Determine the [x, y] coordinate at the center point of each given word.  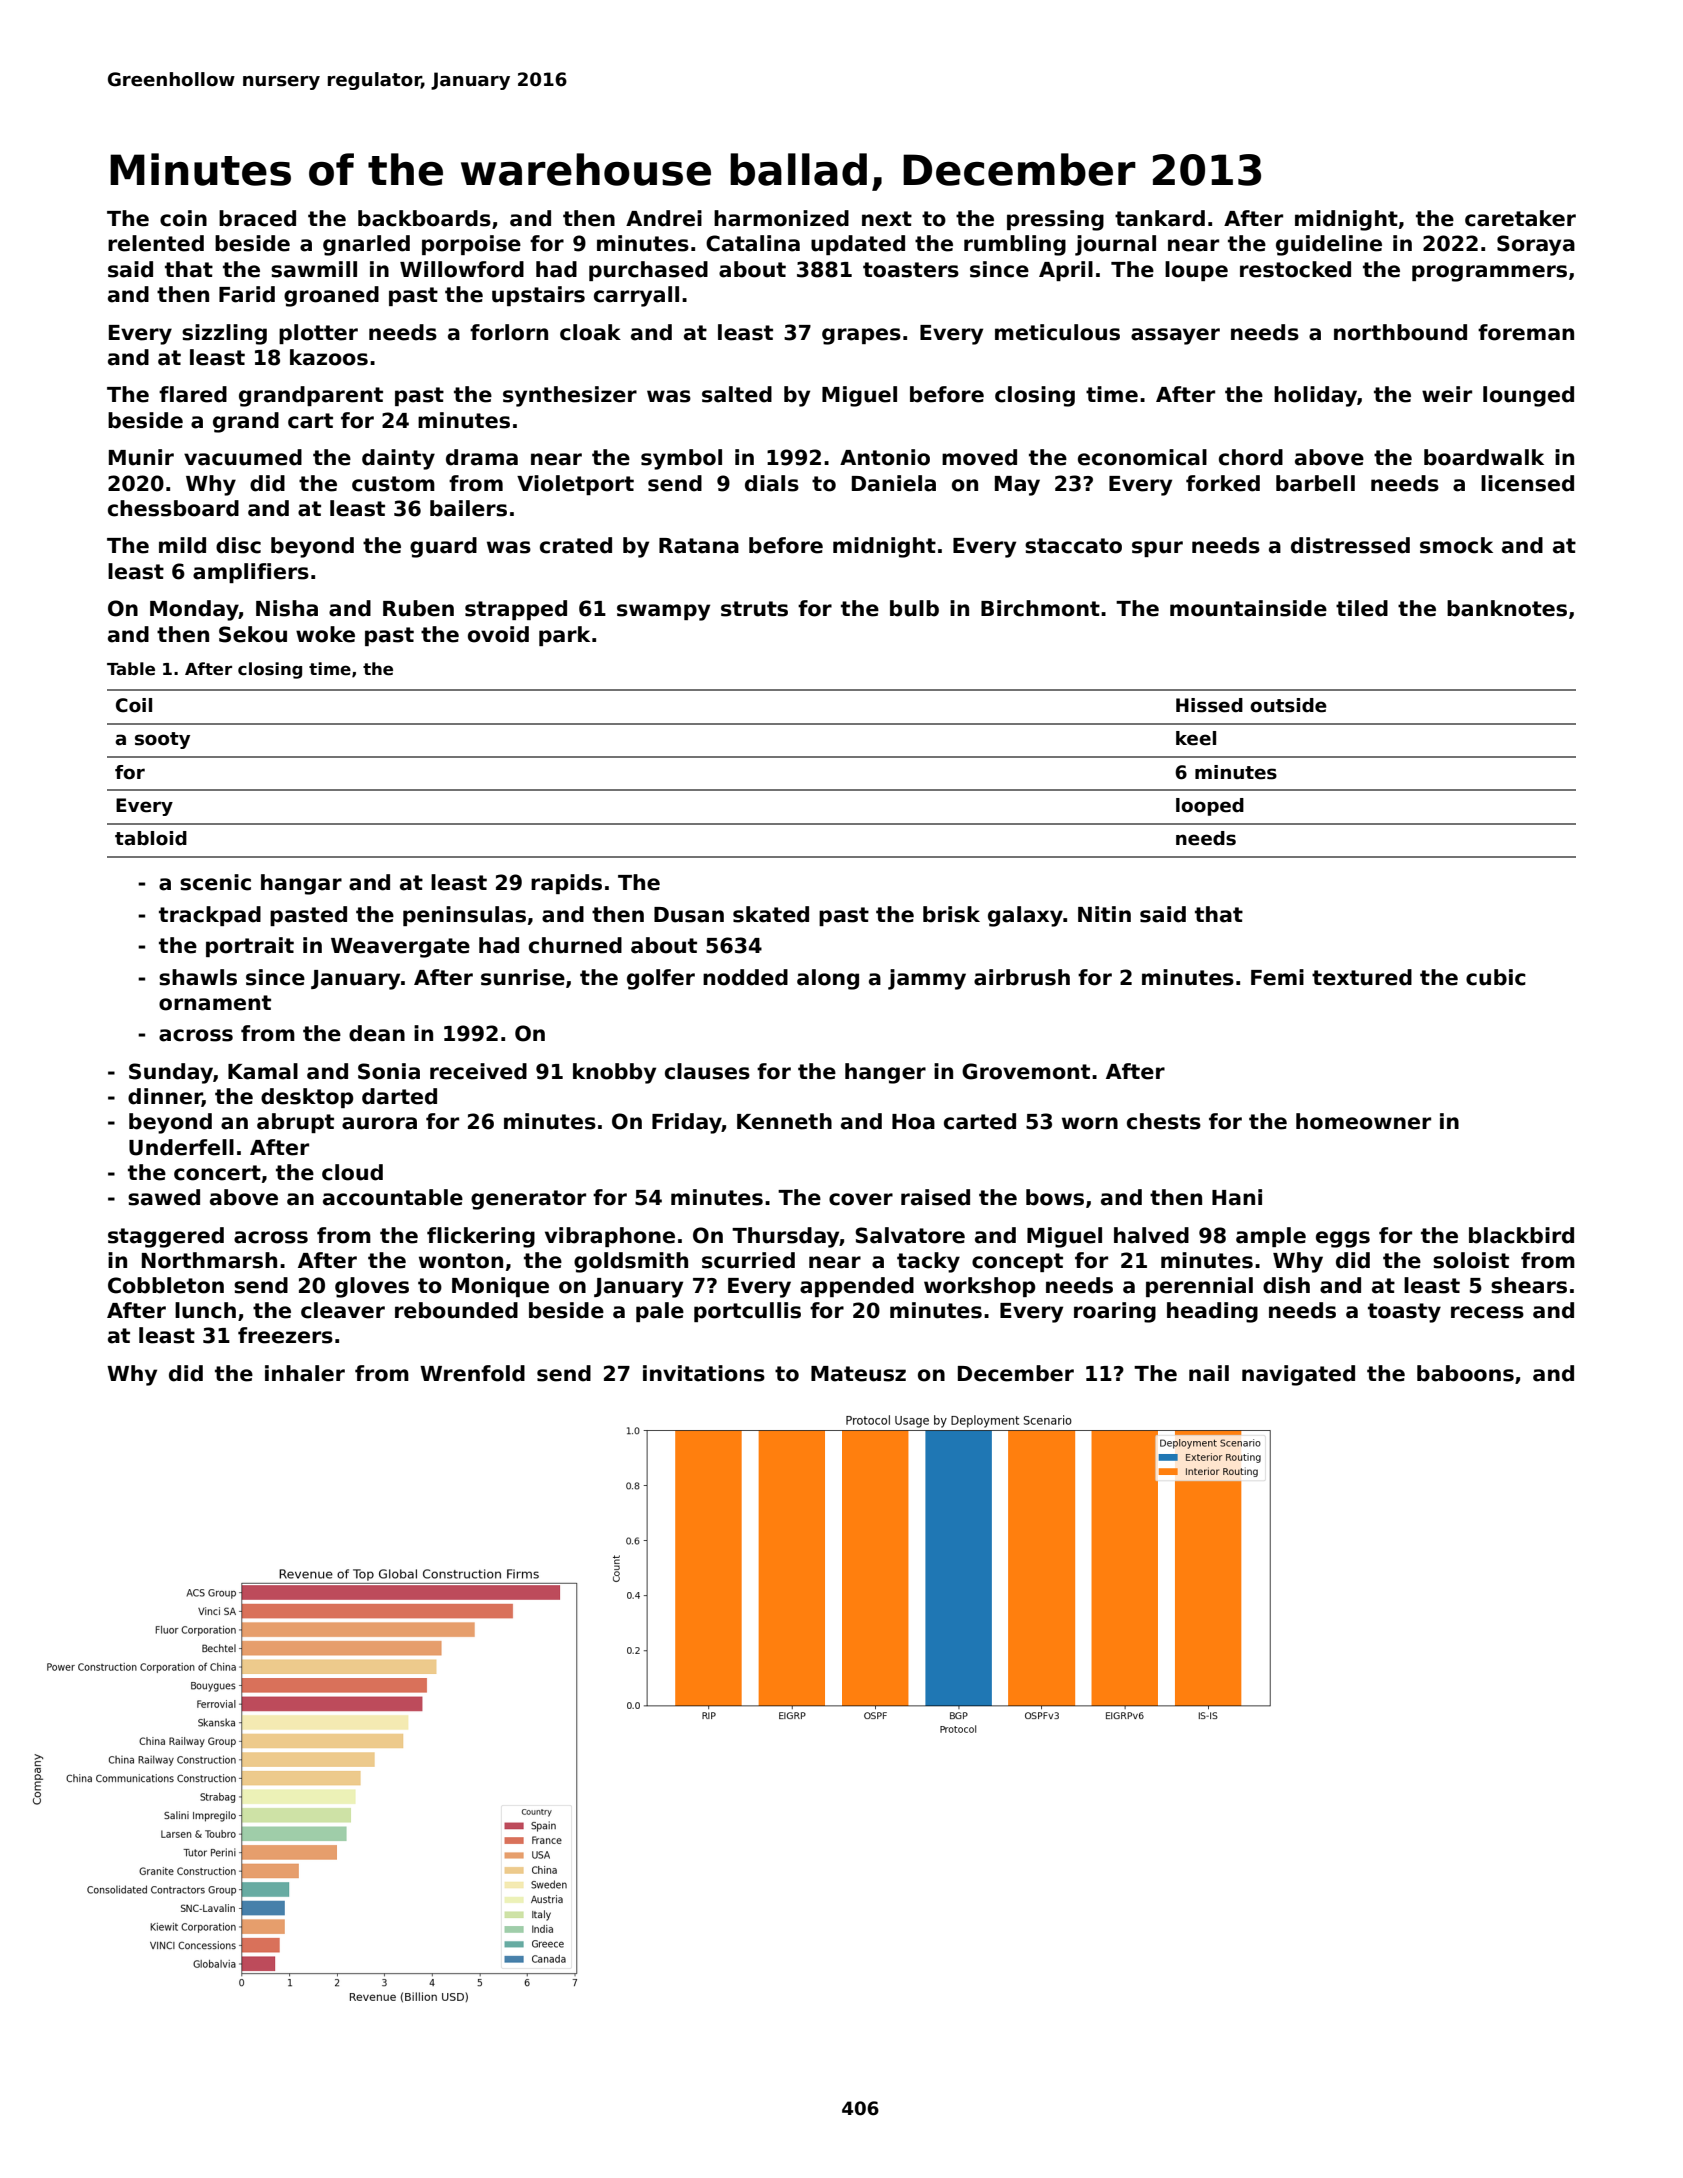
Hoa [913, 1122]
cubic [1496, 977]
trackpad [210, 916]
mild [182, 545]
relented [156, 243]
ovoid [498, 634]
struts [754, 609]
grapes [861, 336]
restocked [1295, 269]
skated [771, 914]
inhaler [305, 1373]
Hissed [1209, 705]
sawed [164, 1197]
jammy [927, 979]
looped [1210, 807]
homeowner [1363, 1121]
